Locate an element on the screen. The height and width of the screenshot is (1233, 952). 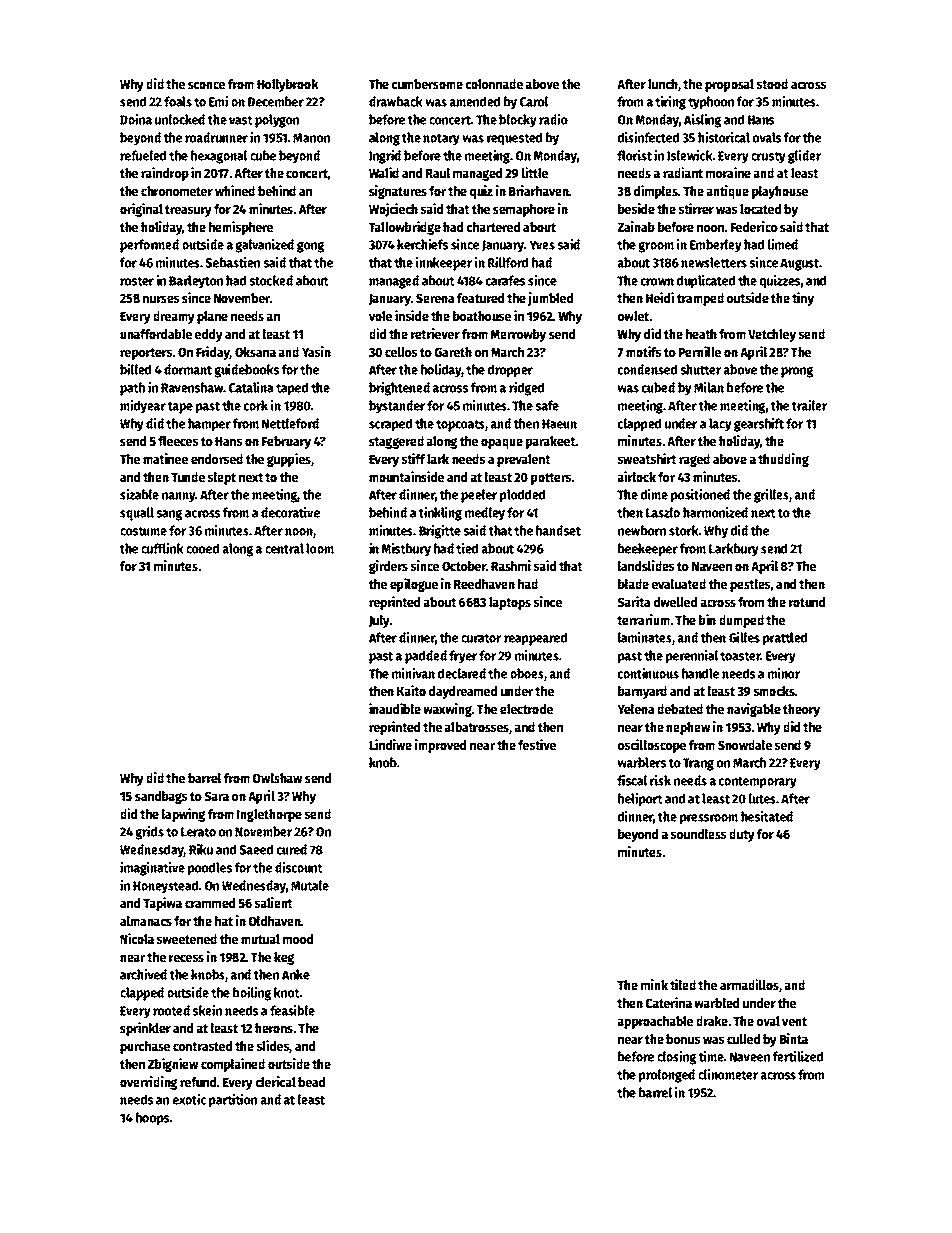
cooed is located at coordinates (202, 548).
